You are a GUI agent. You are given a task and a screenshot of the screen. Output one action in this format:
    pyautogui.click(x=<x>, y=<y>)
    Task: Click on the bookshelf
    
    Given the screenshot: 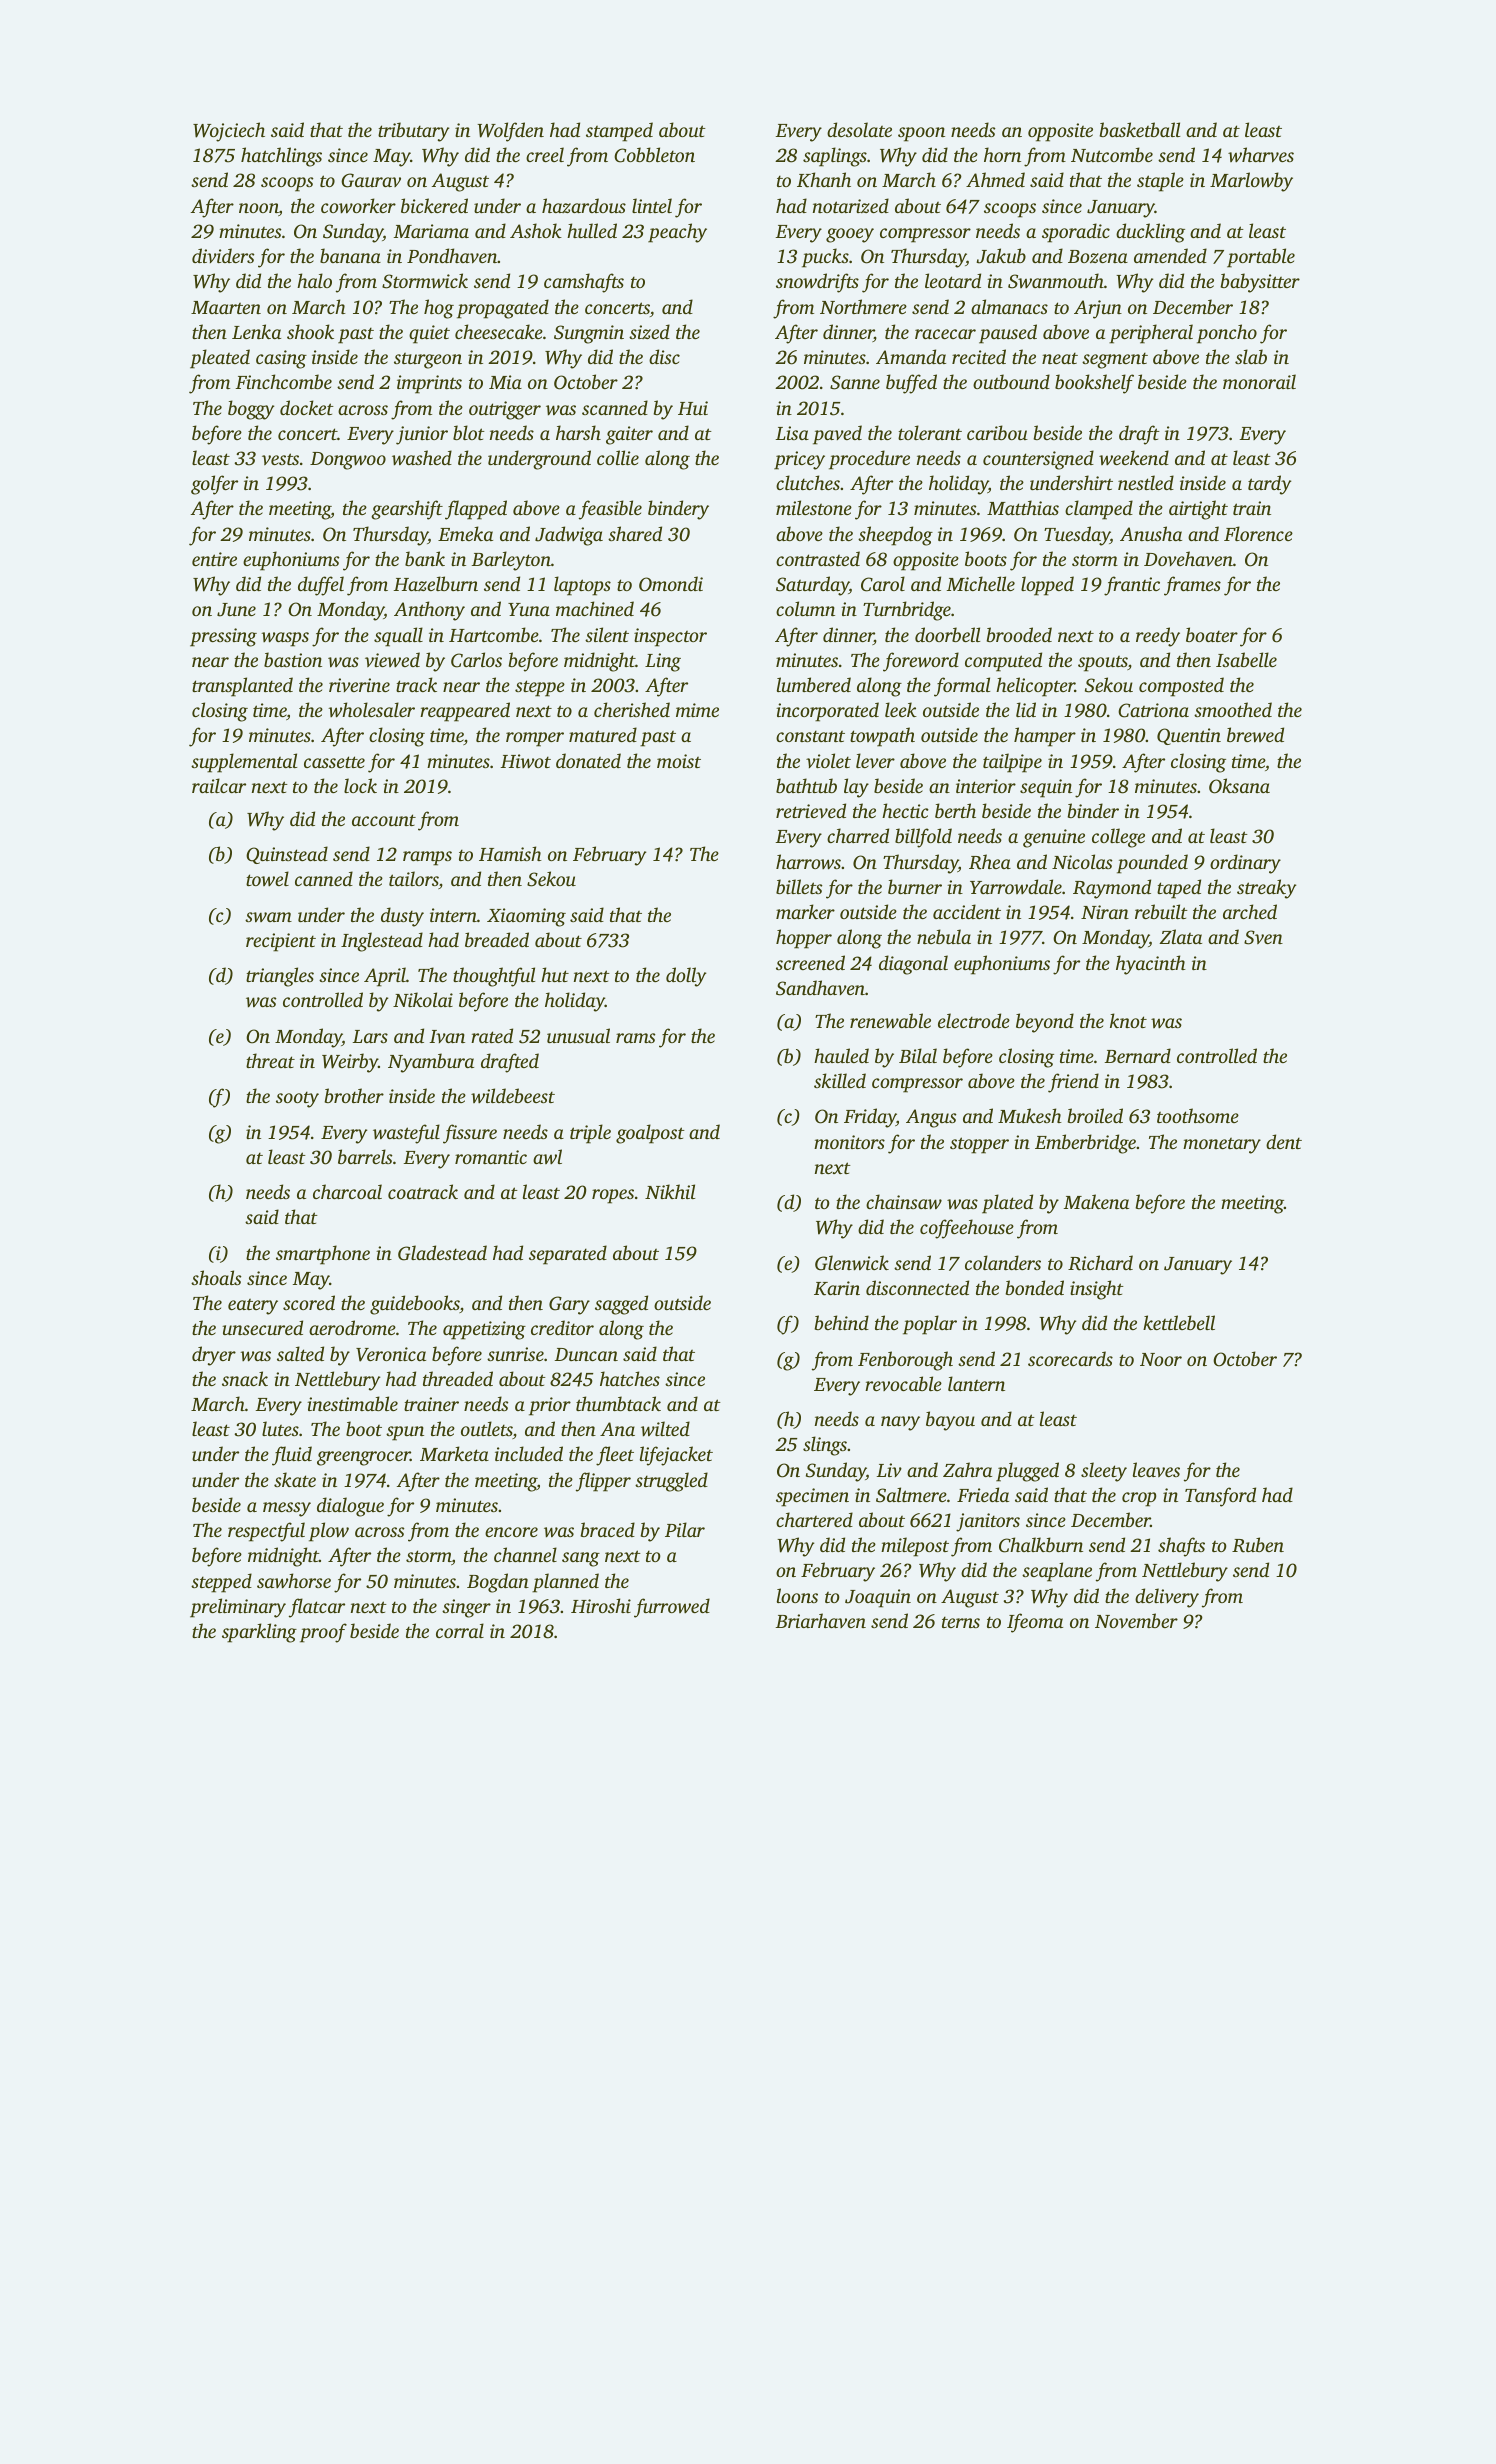 What is the action you would take?
    pyautogui.click(x=1094, y=384)
